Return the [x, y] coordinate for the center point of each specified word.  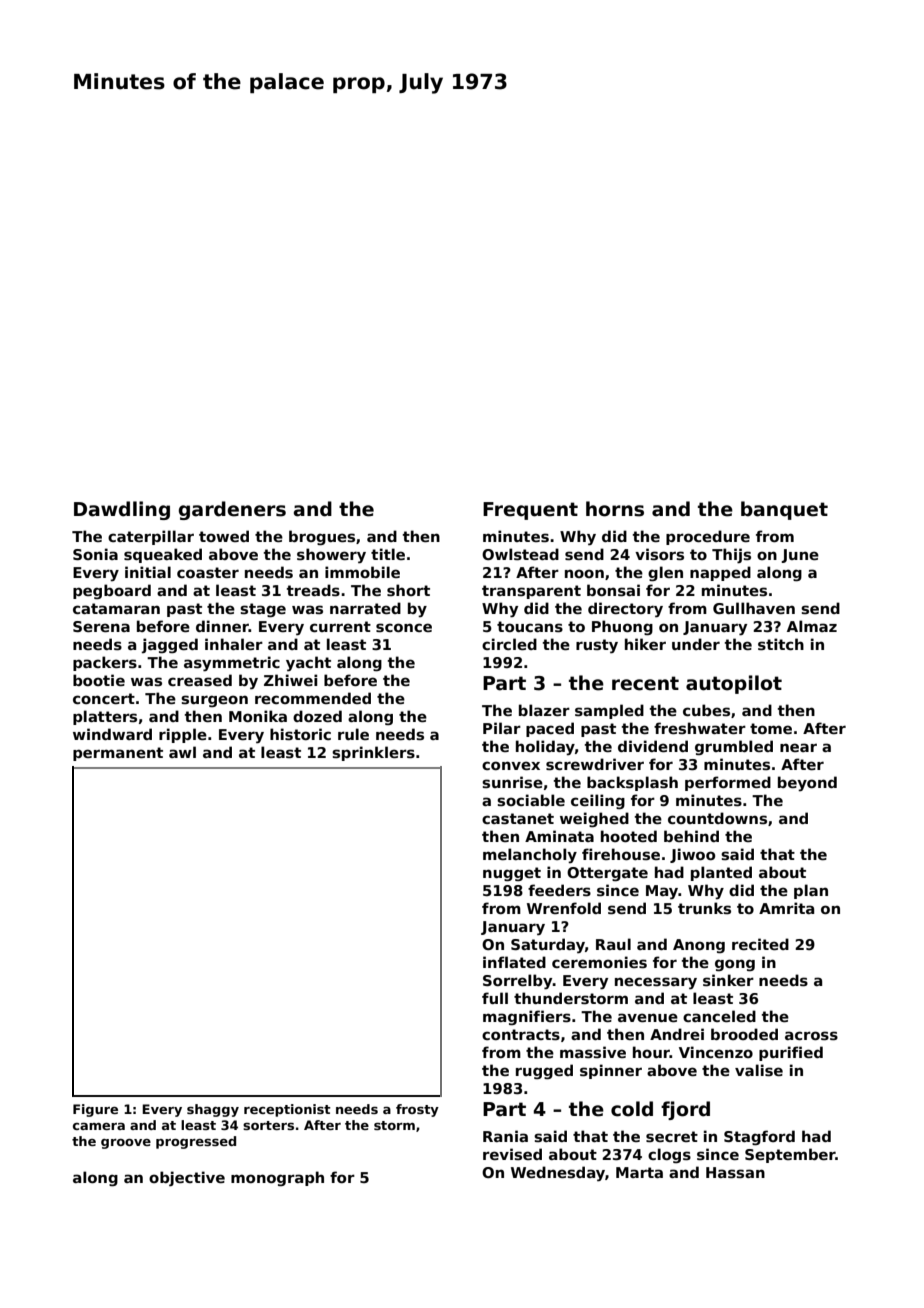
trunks [704, 908]
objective [187, 1178]
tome [771, 728]
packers [105, 663]
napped [720, 573]
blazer [544, 710]
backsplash [632, 783]
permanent [118, 754]
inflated [514, 962]
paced [550, 729]
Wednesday [558, 1174]
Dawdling [122, 510]
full [495, 998]
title [388, 554]
